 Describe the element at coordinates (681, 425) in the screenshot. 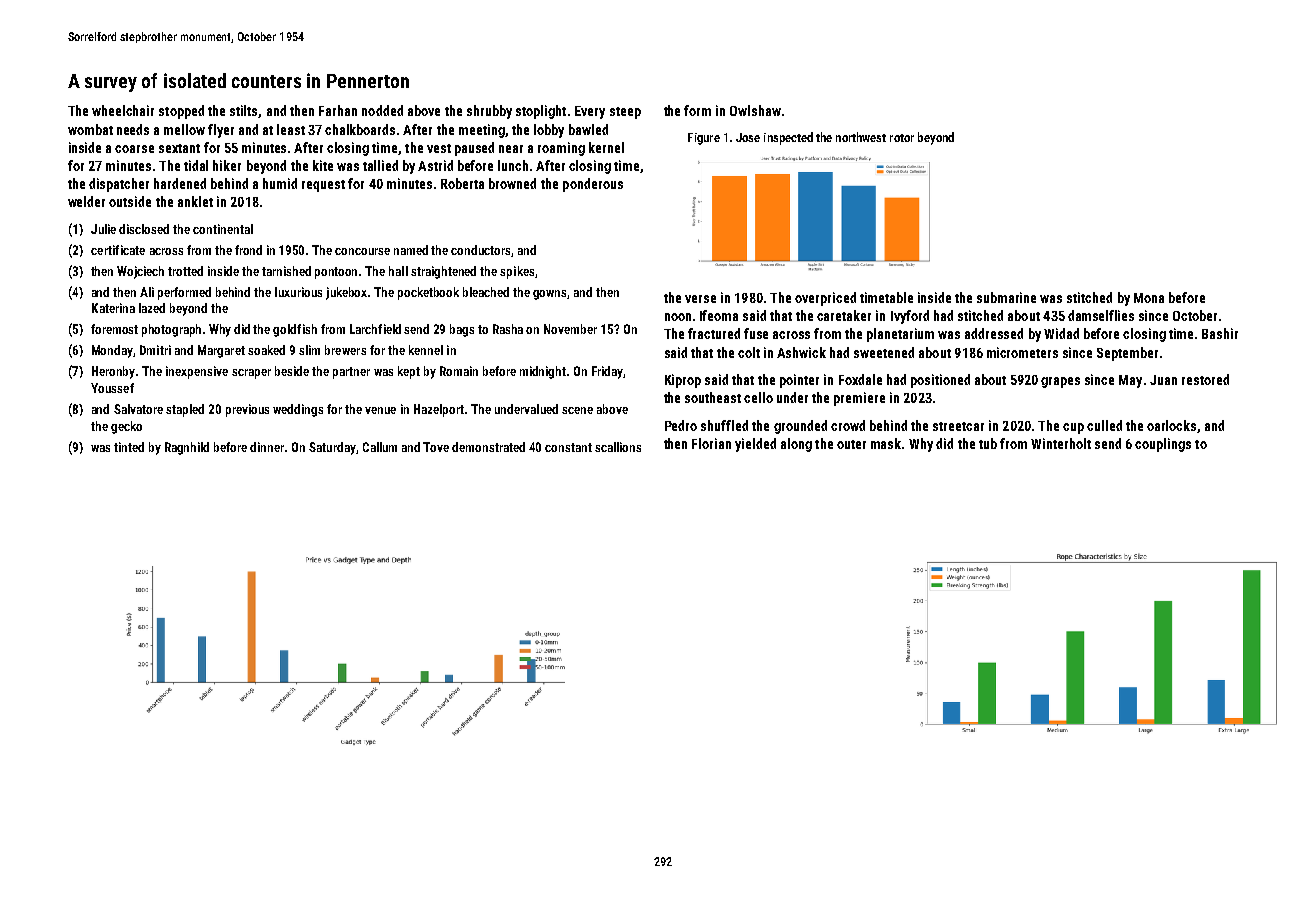

I see `Pedro` at that location.
